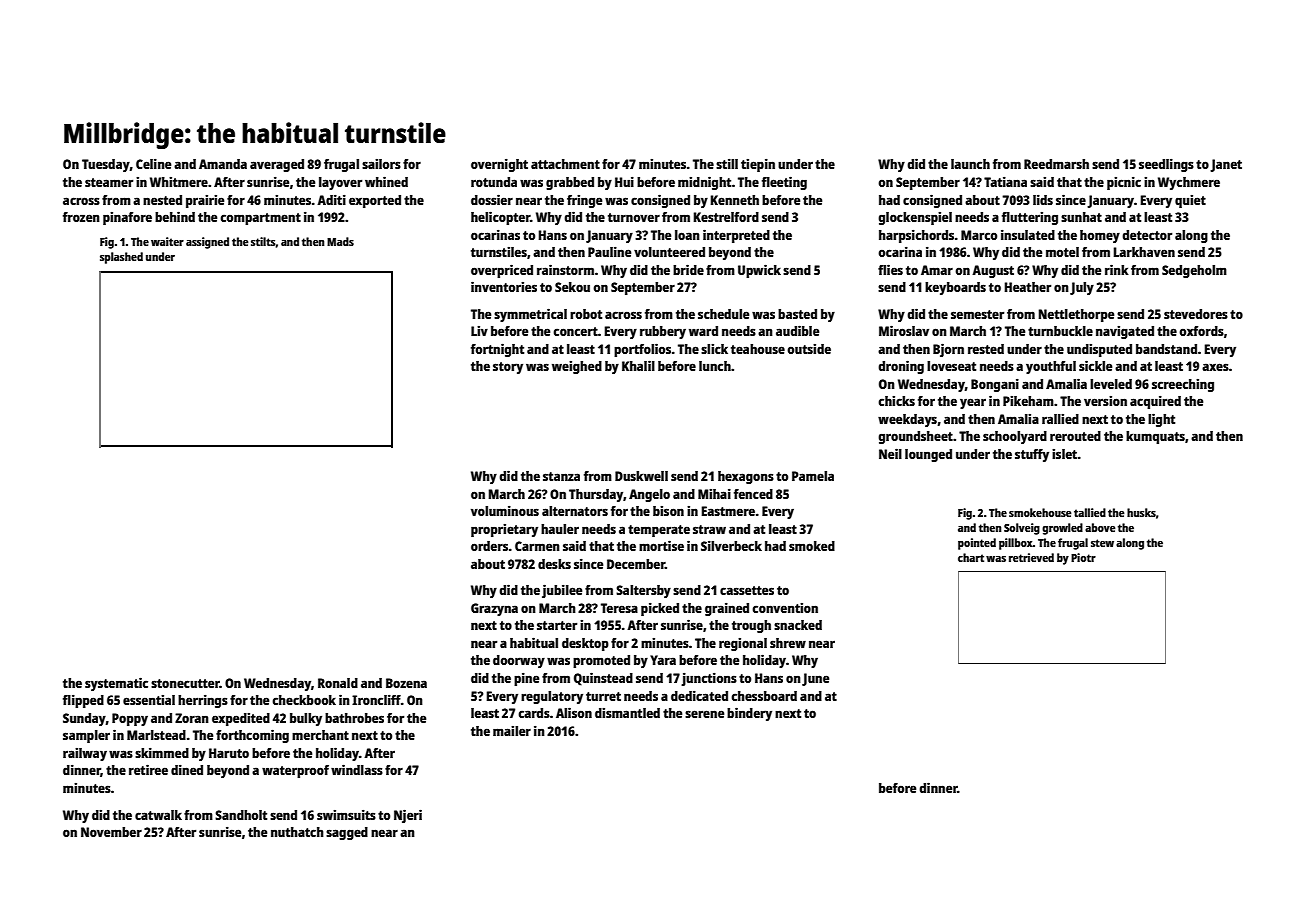  Describe the element at coordinates (158, 815) in the screenshot. I see `catwalk` at that location.
